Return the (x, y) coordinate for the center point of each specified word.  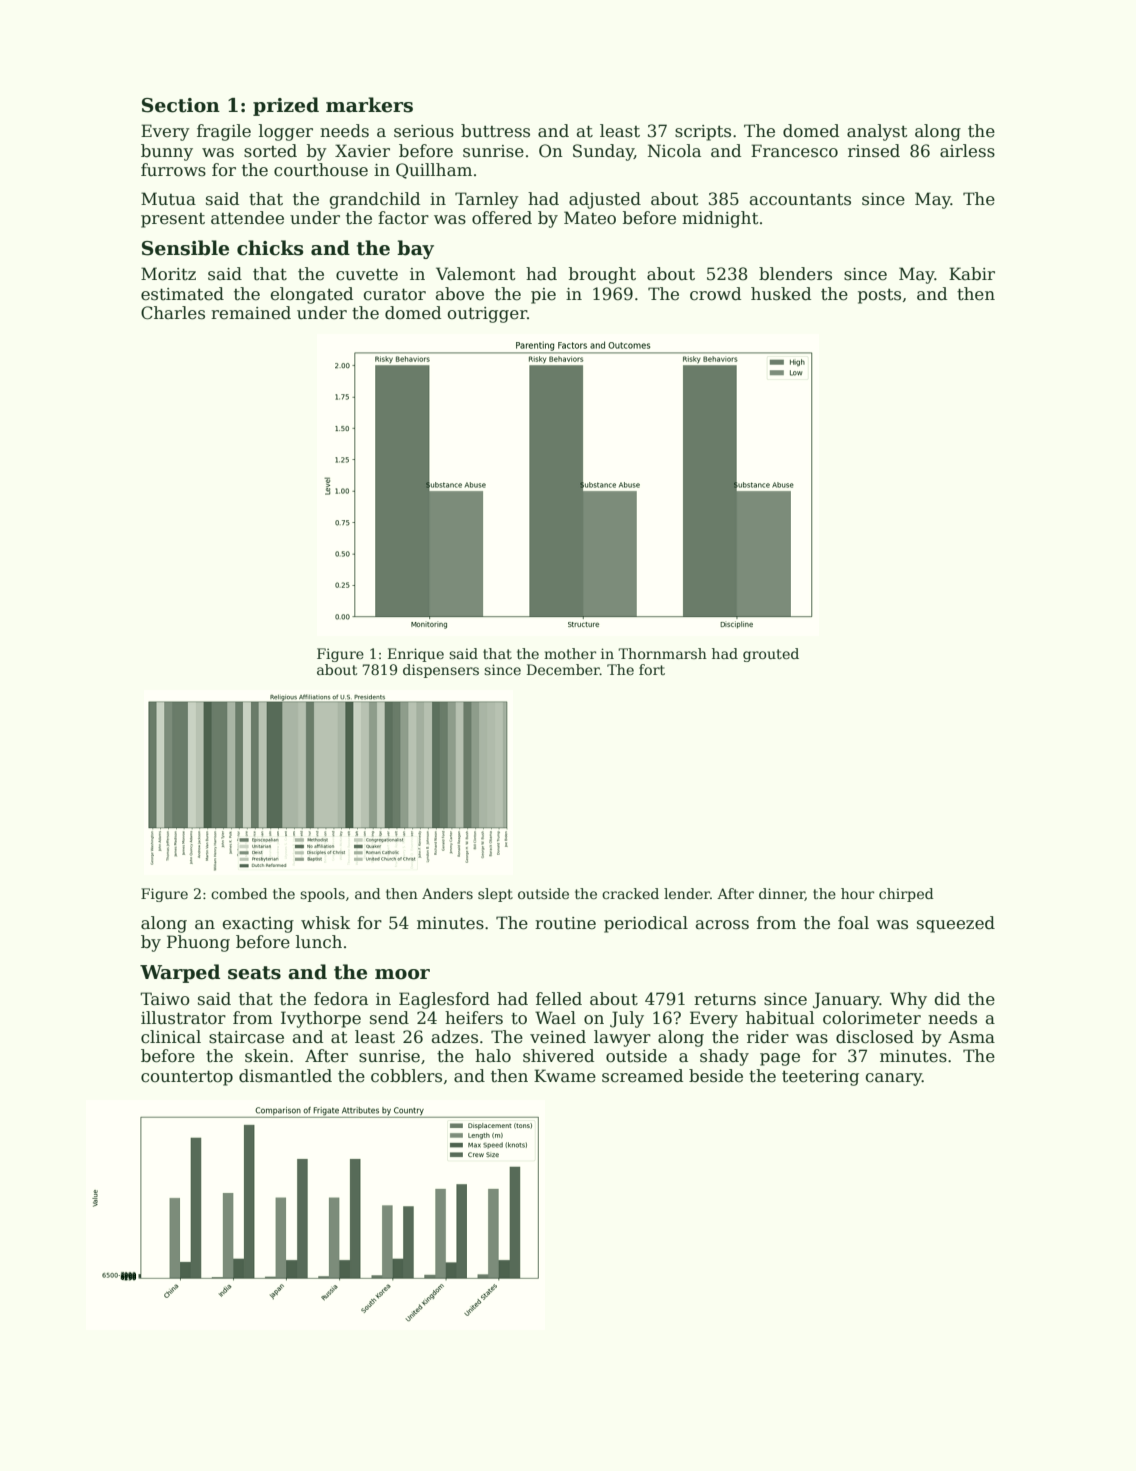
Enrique (416, 655)
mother (570, 653)
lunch (319, 942)
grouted (771, 655)
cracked (630, 893)
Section (181, 105)
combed (239, 893)
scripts (703, 133)
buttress (495, 131)
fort (652, 669)
